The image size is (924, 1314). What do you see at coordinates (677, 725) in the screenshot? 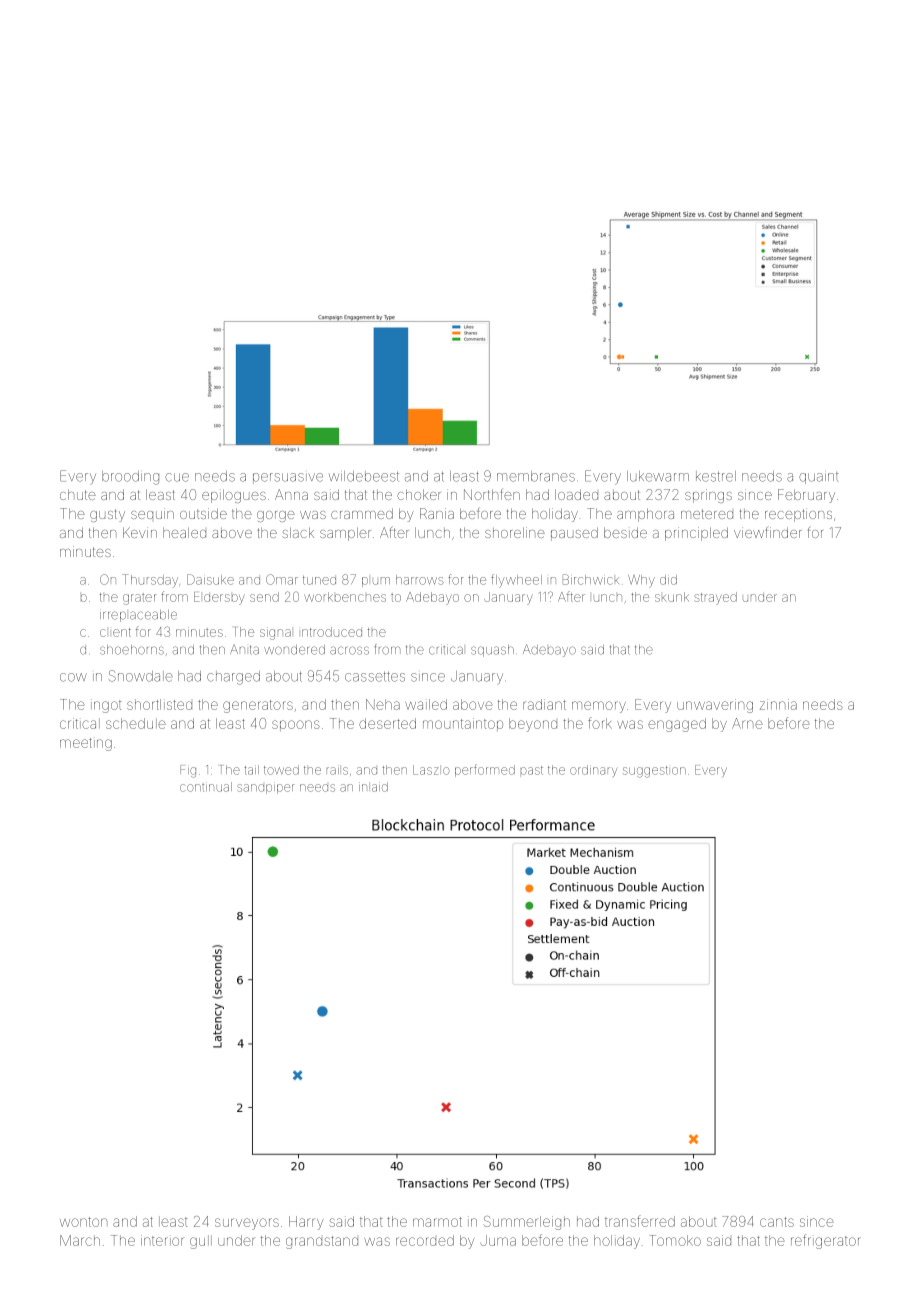
I see `engaged` at bounding box center [677, 725].
